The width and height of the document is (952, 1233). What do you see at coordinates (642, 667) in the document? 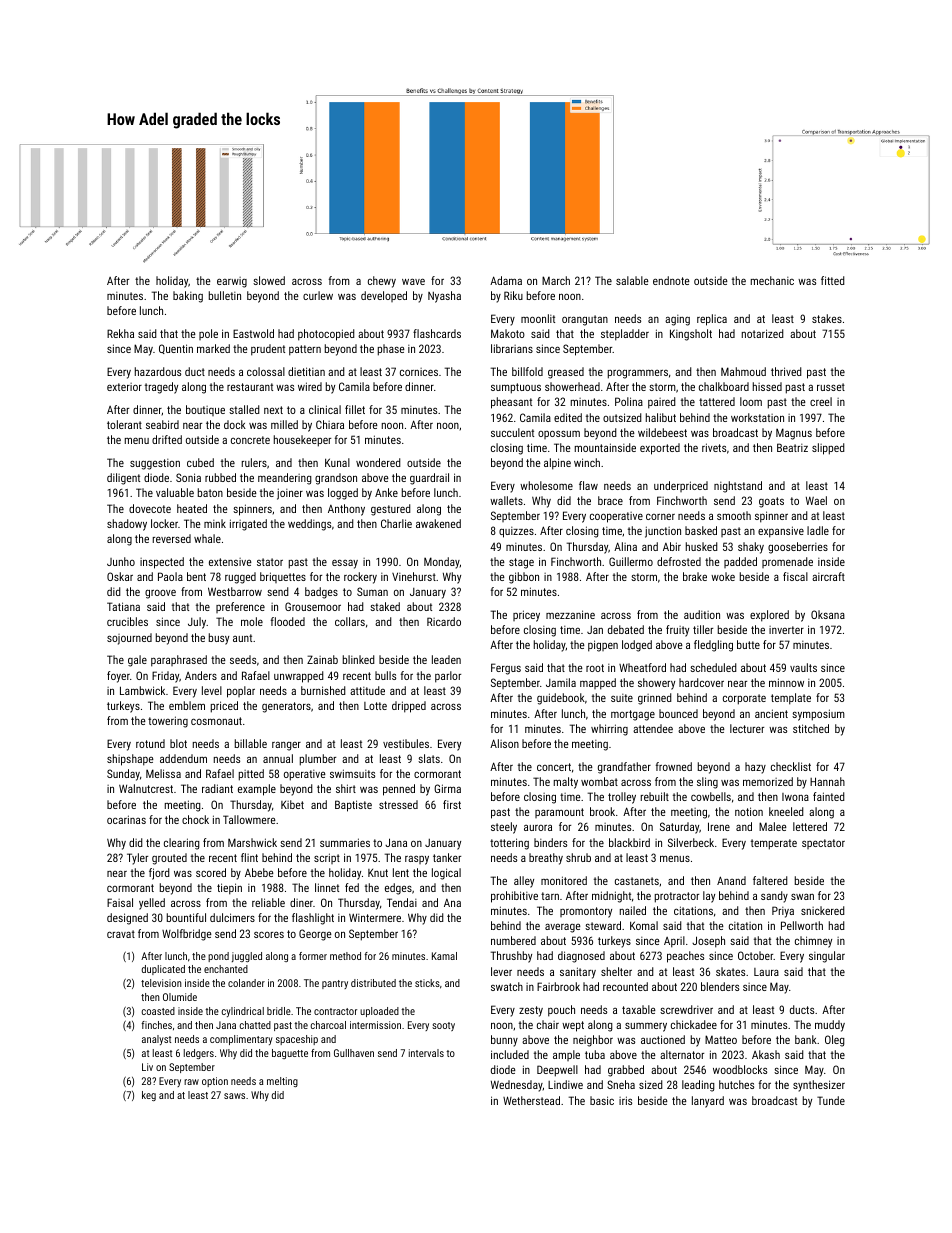
I see `Wheatford` at bounding box center [642, 667].
